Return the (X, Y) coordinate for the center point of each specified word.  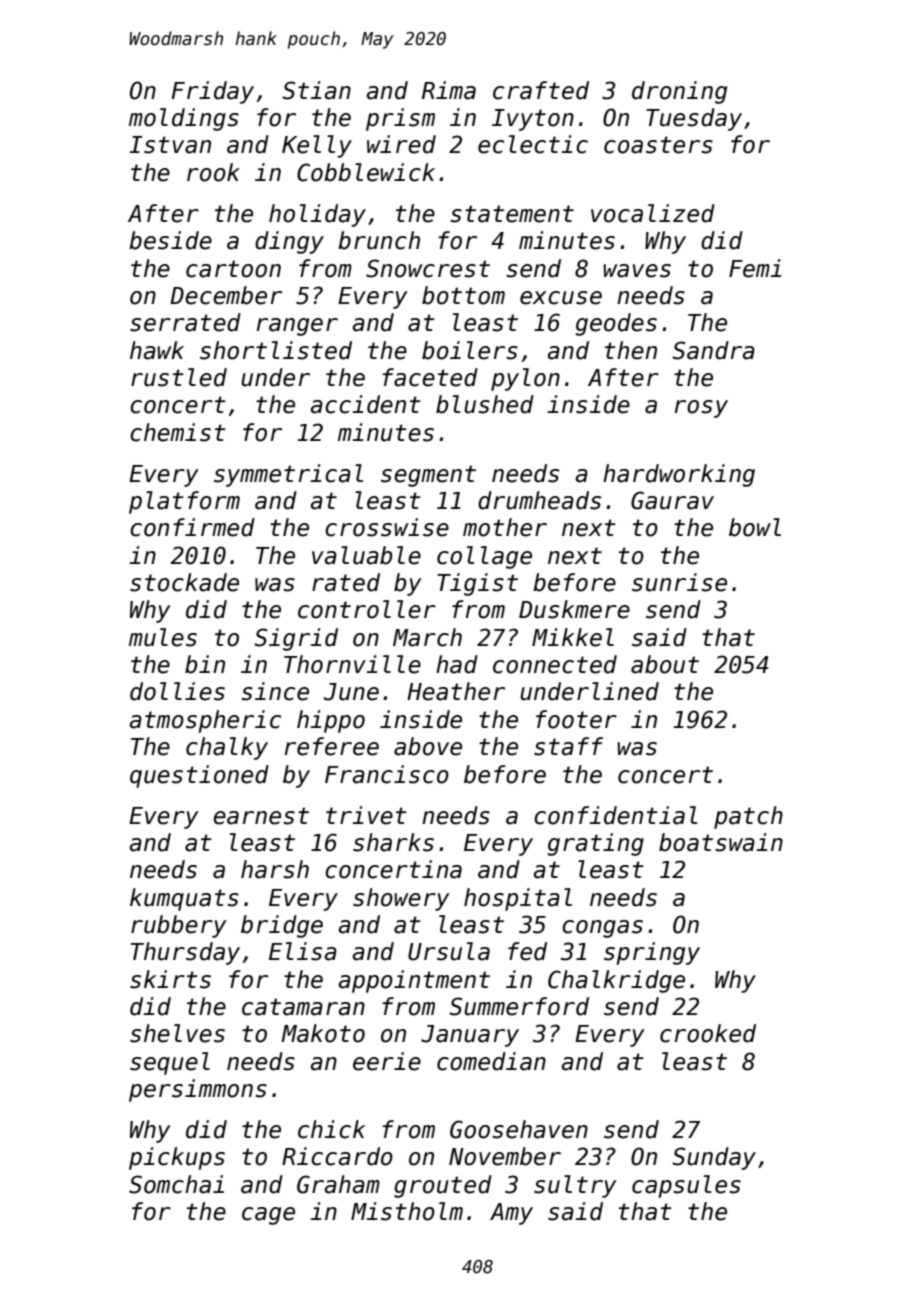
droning (679, 92)
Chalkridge (616, 981)
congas (602, 929)
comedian (491, 1061)
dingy (289, 242)
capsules (686, 1186)
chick (331, 1129)
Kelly (317, 146)
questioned (199, 776)
